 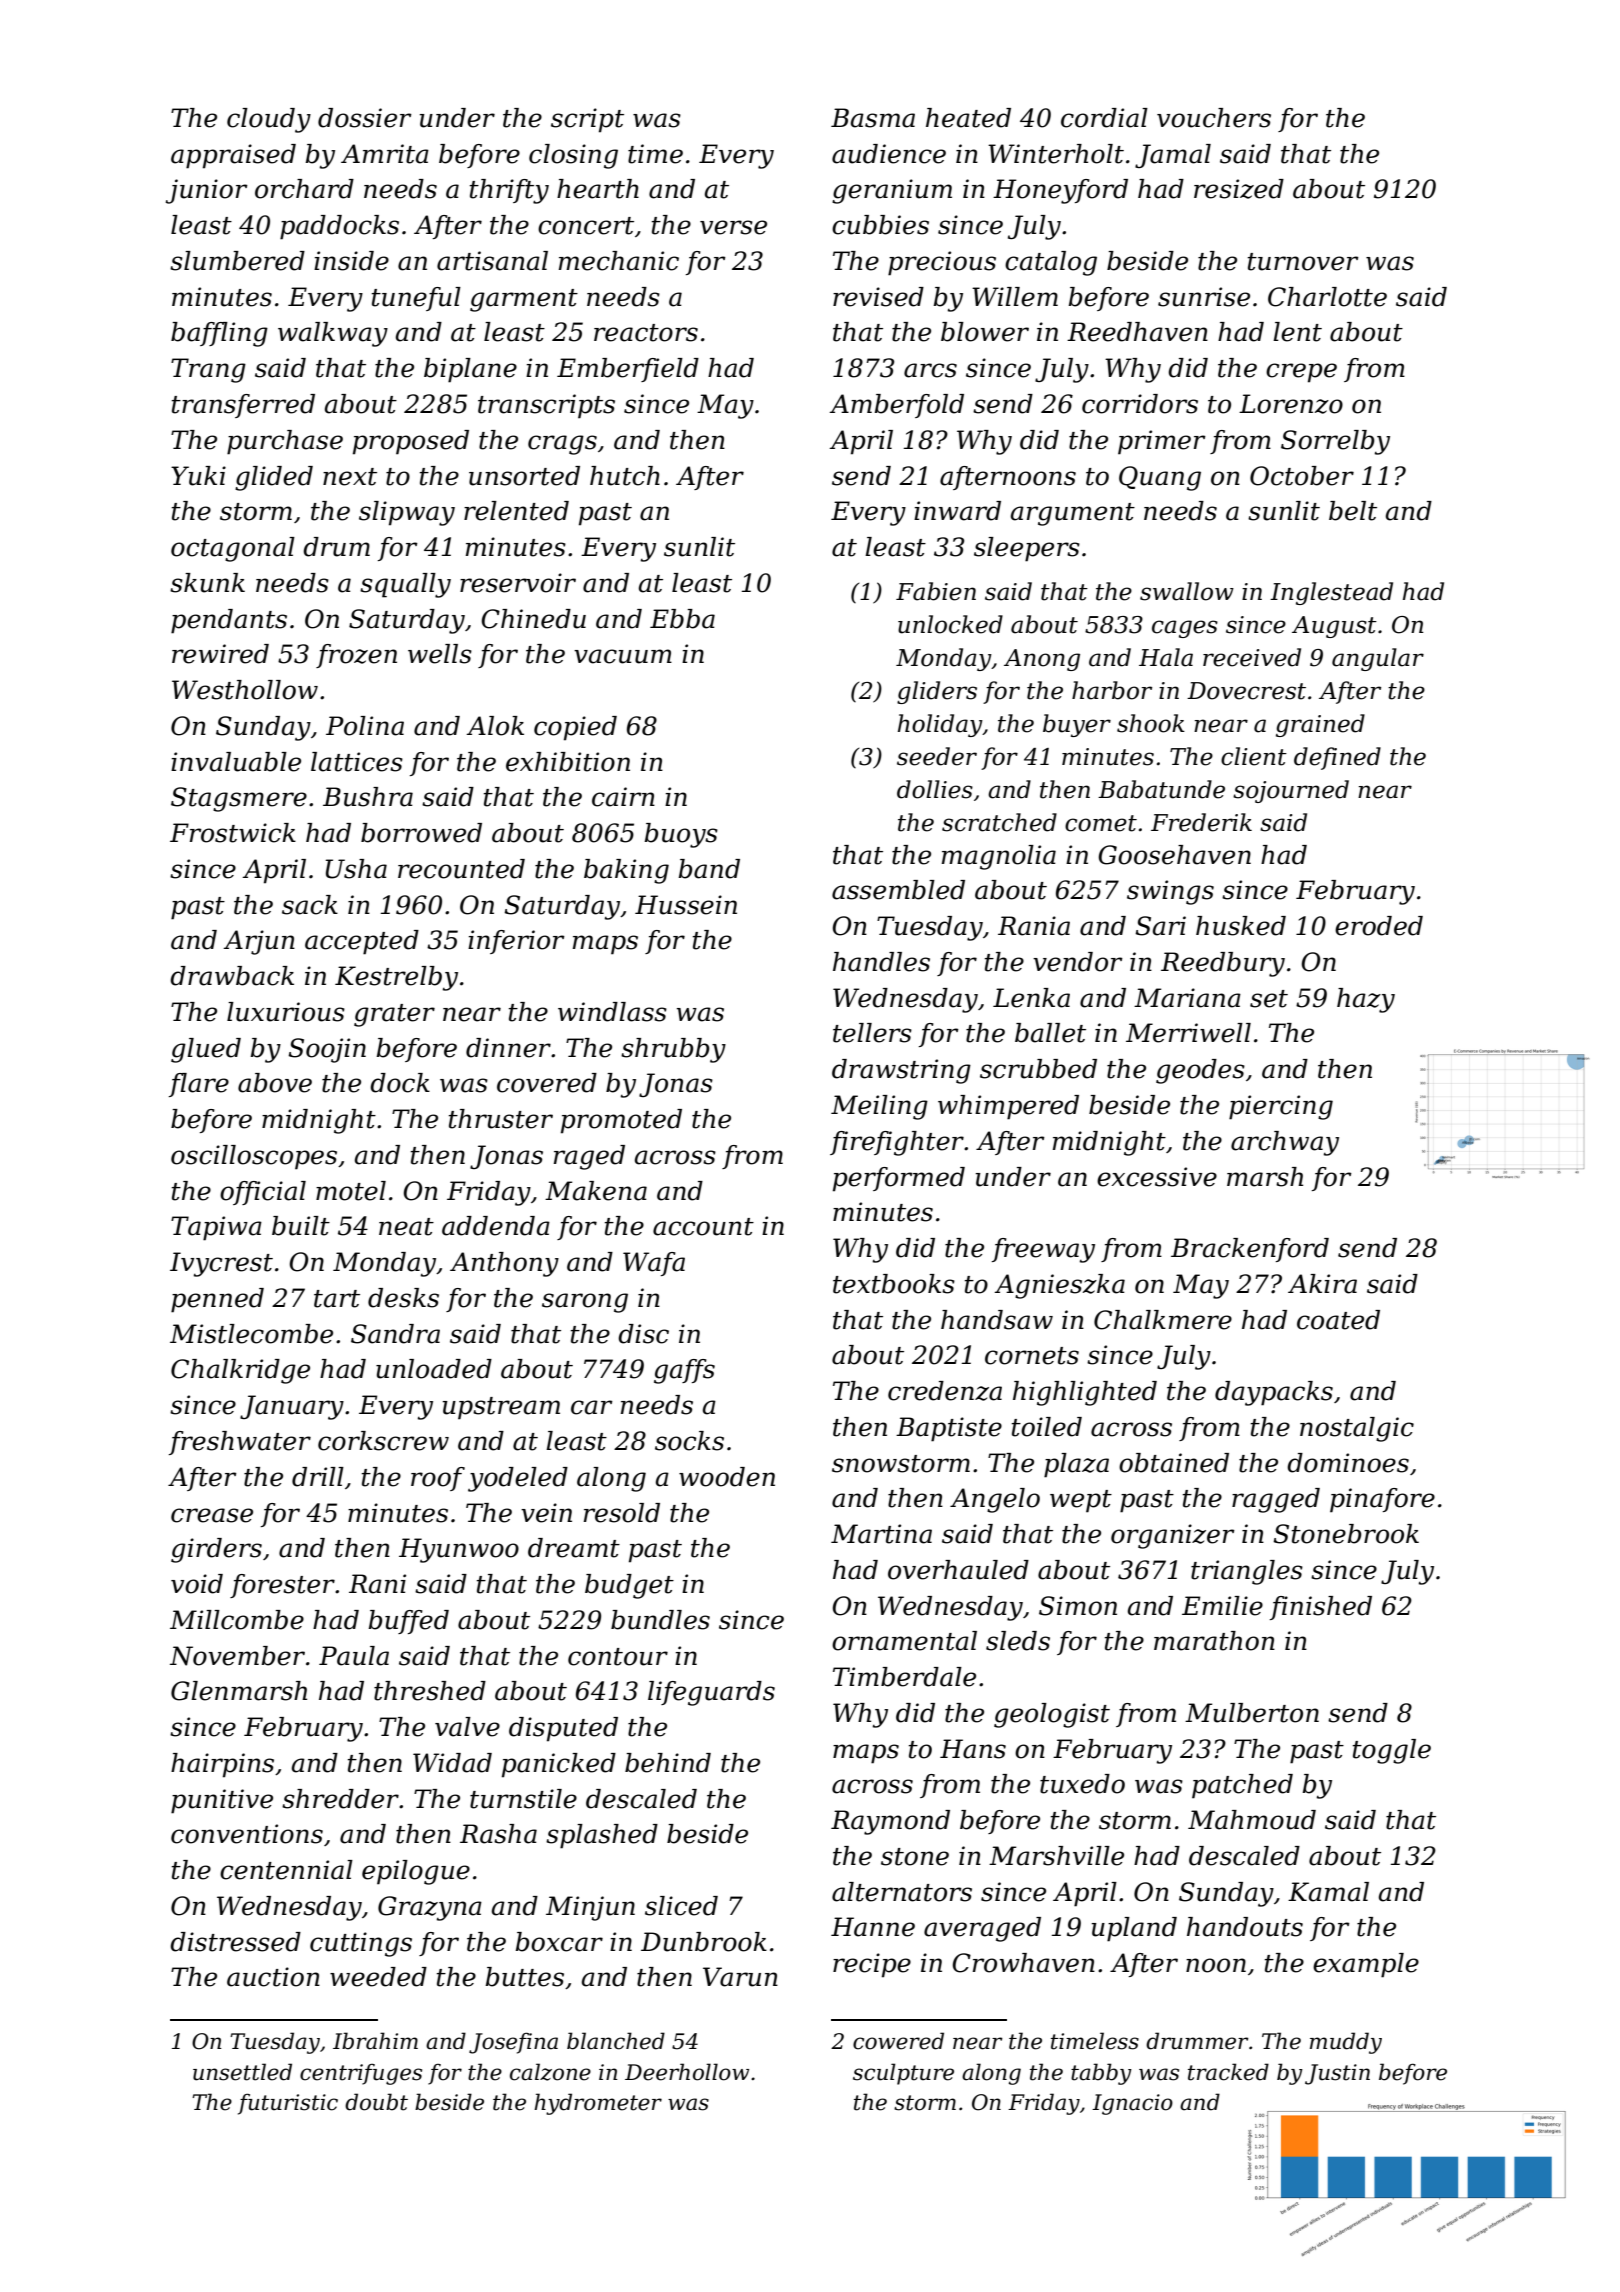 What do you see at coordinates (1353, 511) in the screenshot?
I see `belt` at bounding box center [1353, 511].
